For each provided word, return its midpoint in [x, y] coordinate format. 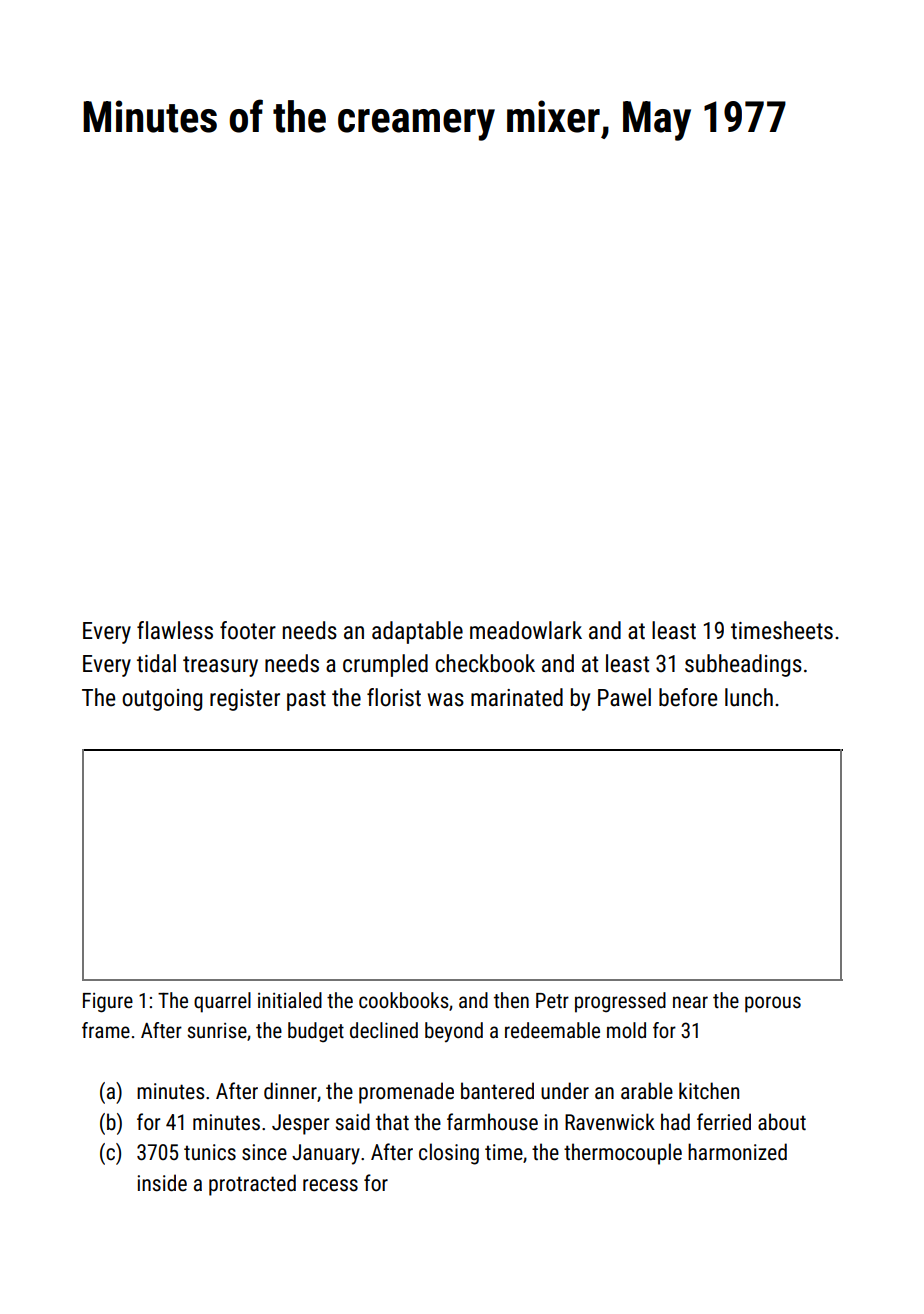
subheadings [743, 665]
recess [330, 1185]
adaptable [417, 632]
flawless [175, 630]
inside [162, 1183]
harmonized [737, 1152]
